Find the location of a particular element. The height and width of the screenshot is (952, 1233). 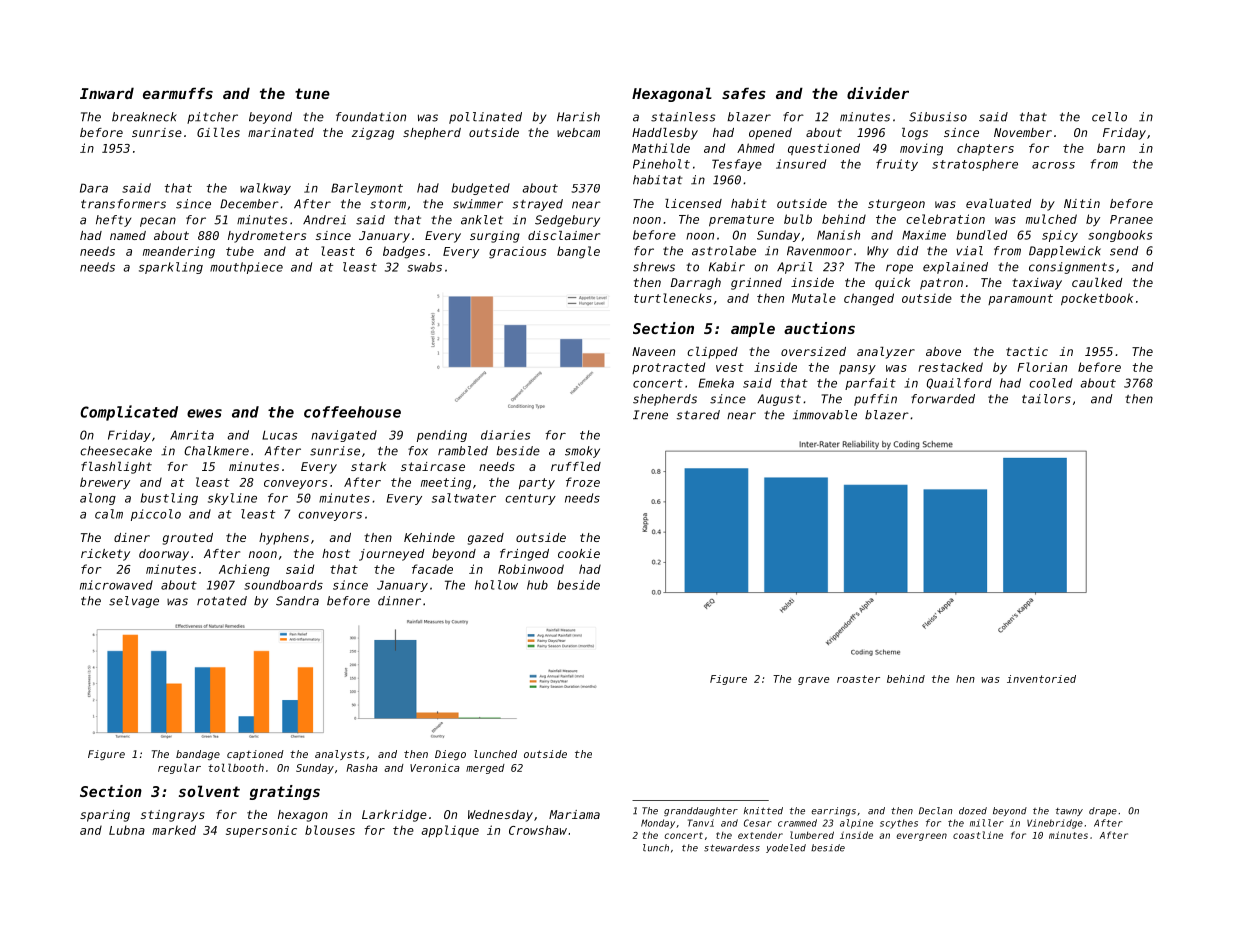

Gilles is located at coordinates (218, 132).
